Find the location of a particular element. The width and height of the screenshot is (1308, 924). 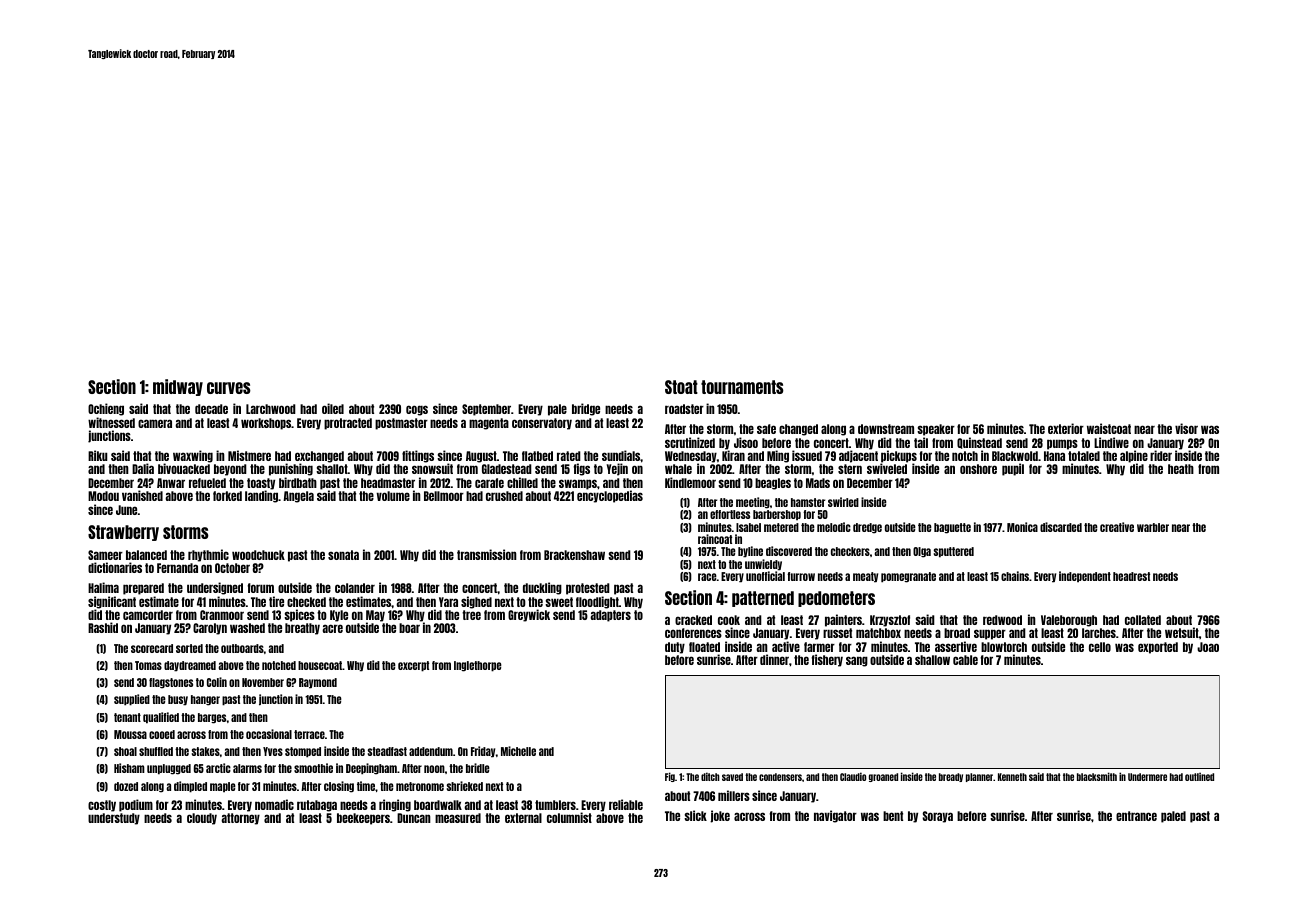

active is located at coordinates (786, 646).
